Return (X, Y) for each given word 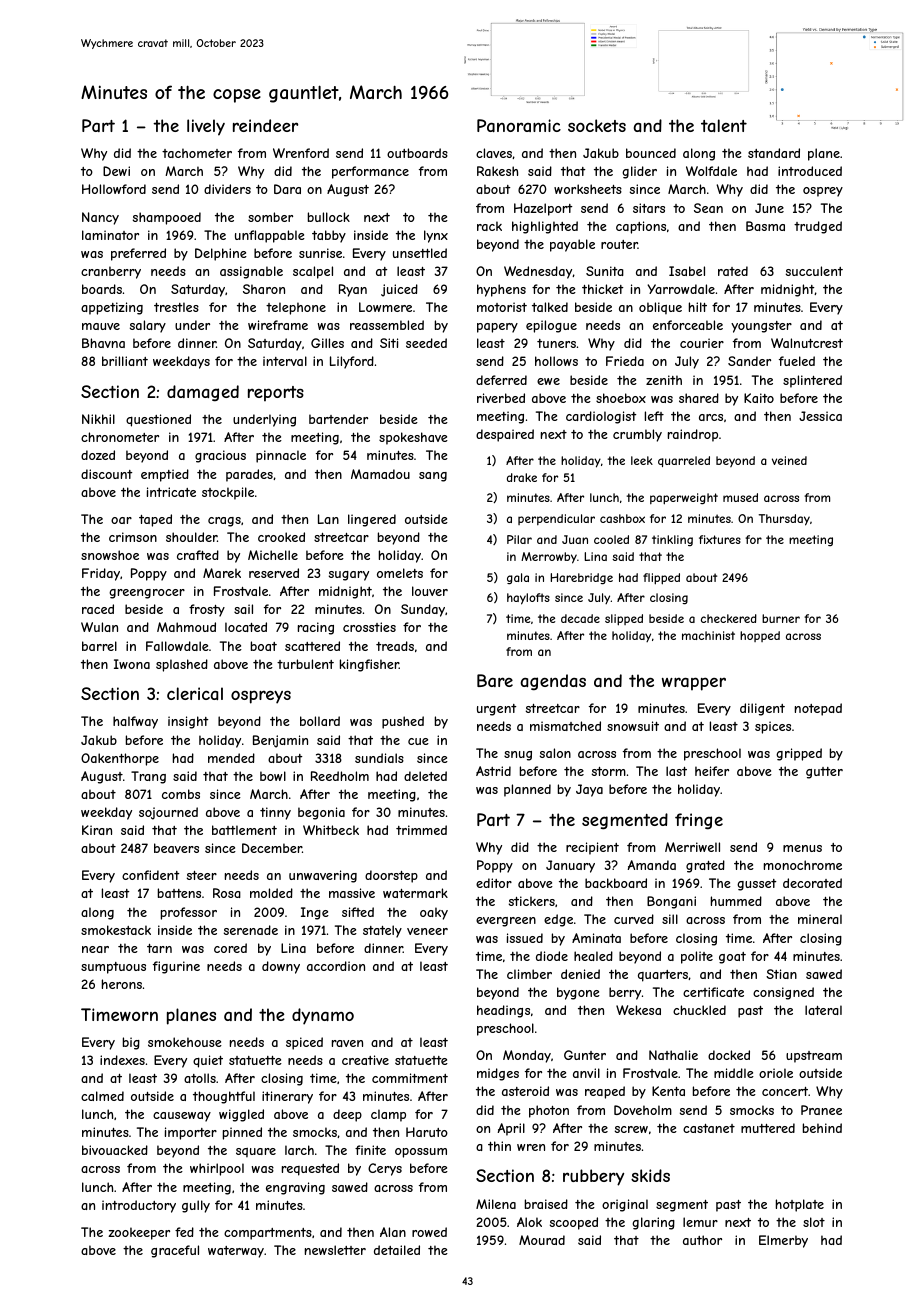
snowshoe (110, 555)
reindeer (265, 125)
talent (724, 125)
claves (494, 153)
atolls (200, 1078)
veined (789, 460)
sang (433, 477)
